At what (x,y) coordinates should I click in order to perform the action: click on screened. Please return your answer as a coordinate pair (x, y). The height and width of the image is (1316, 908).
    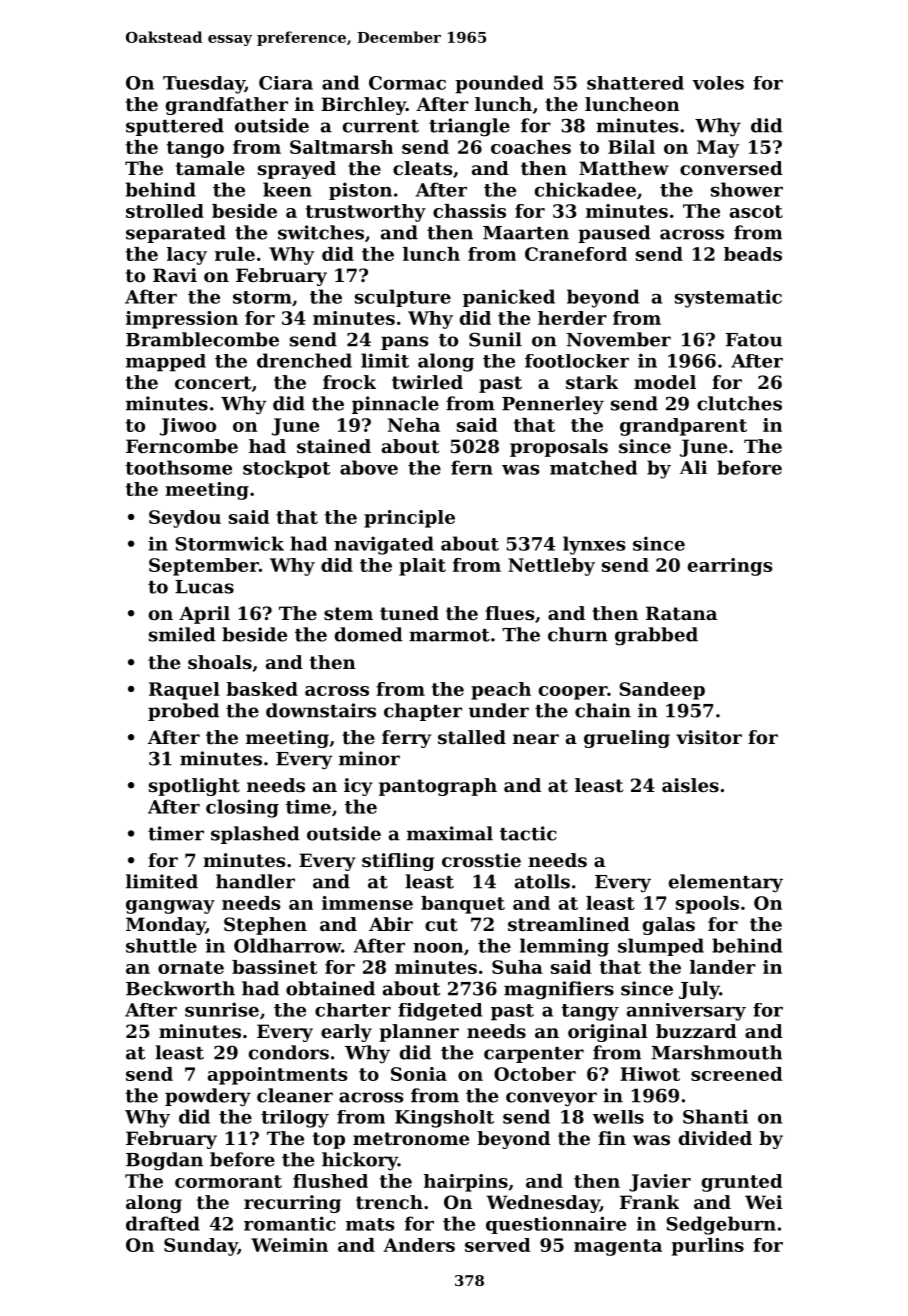
    Looking at the image, I should click on (737, 1074).
